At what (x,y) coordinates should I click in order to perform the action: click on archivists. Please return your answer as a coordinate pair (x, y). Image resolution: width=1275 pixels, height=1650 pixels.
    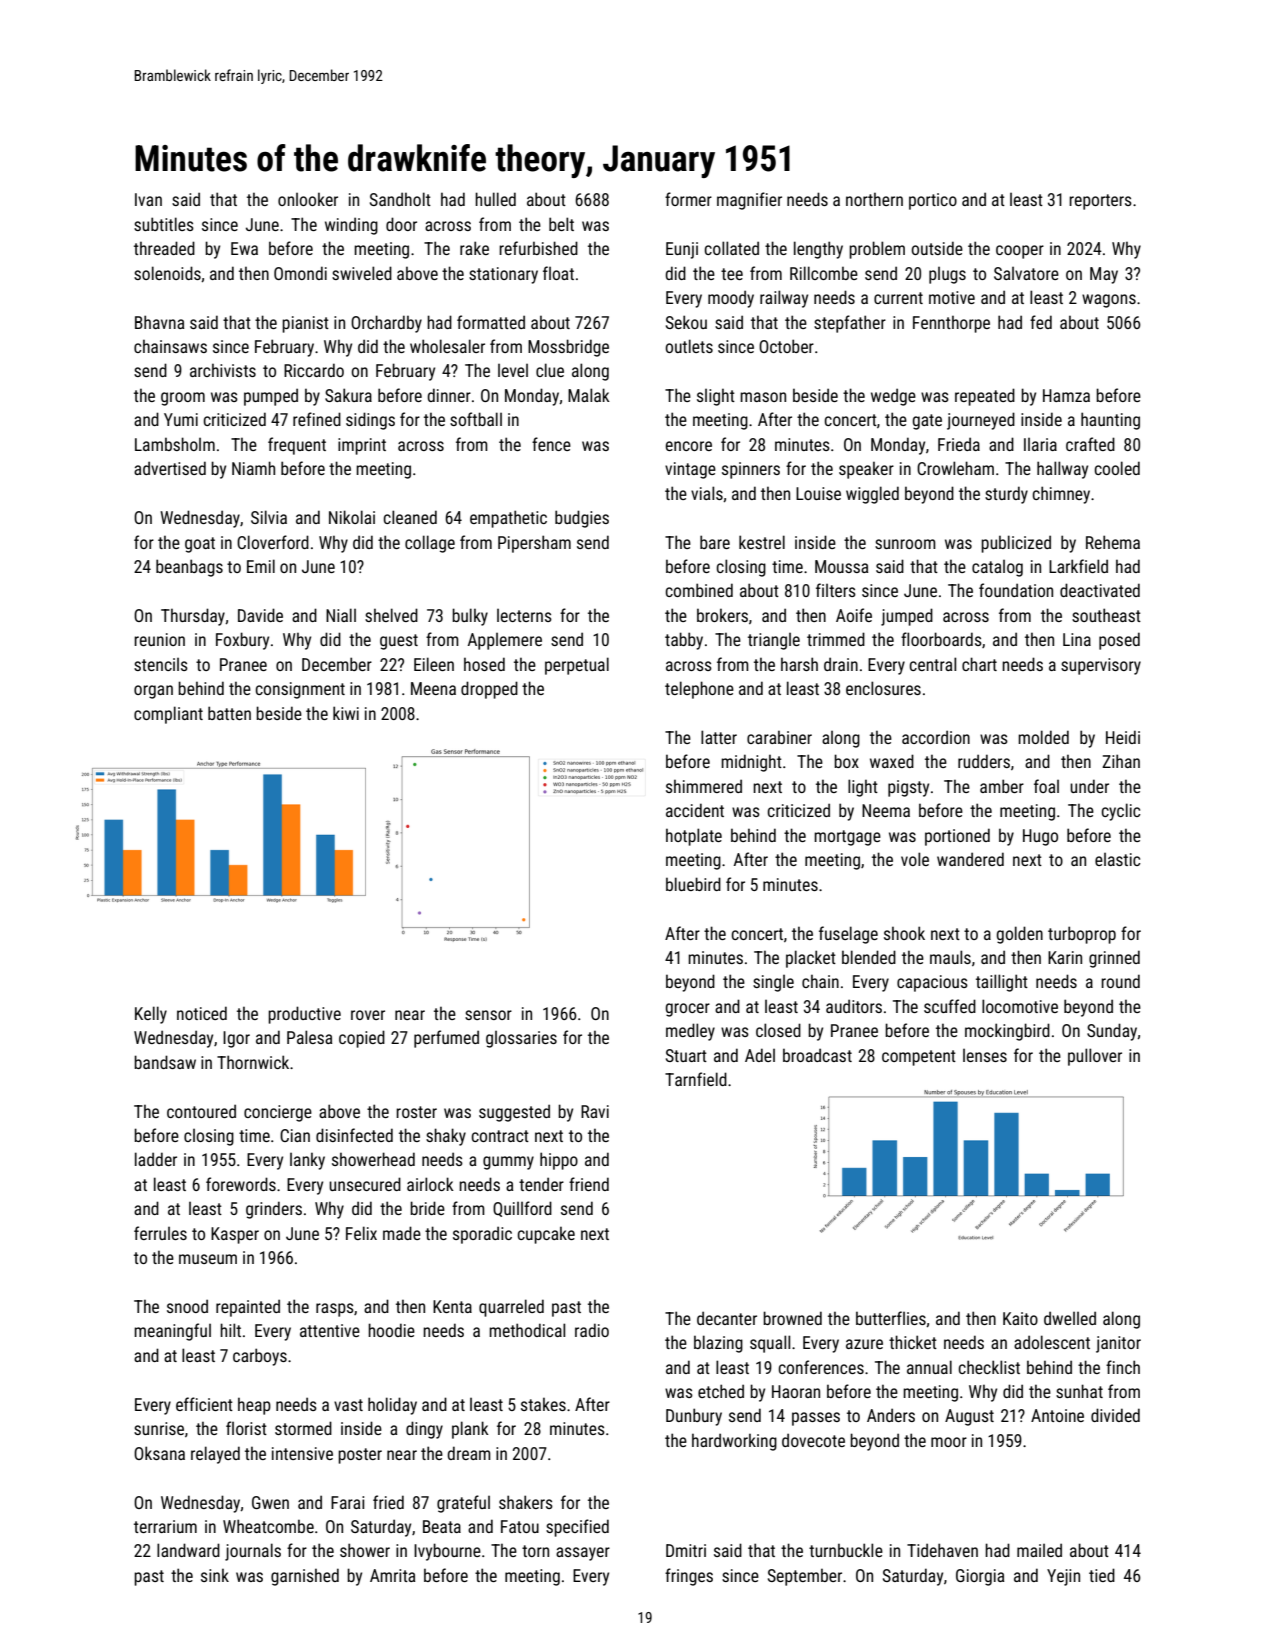
    Looking at the image, I should click on (223, 370).
